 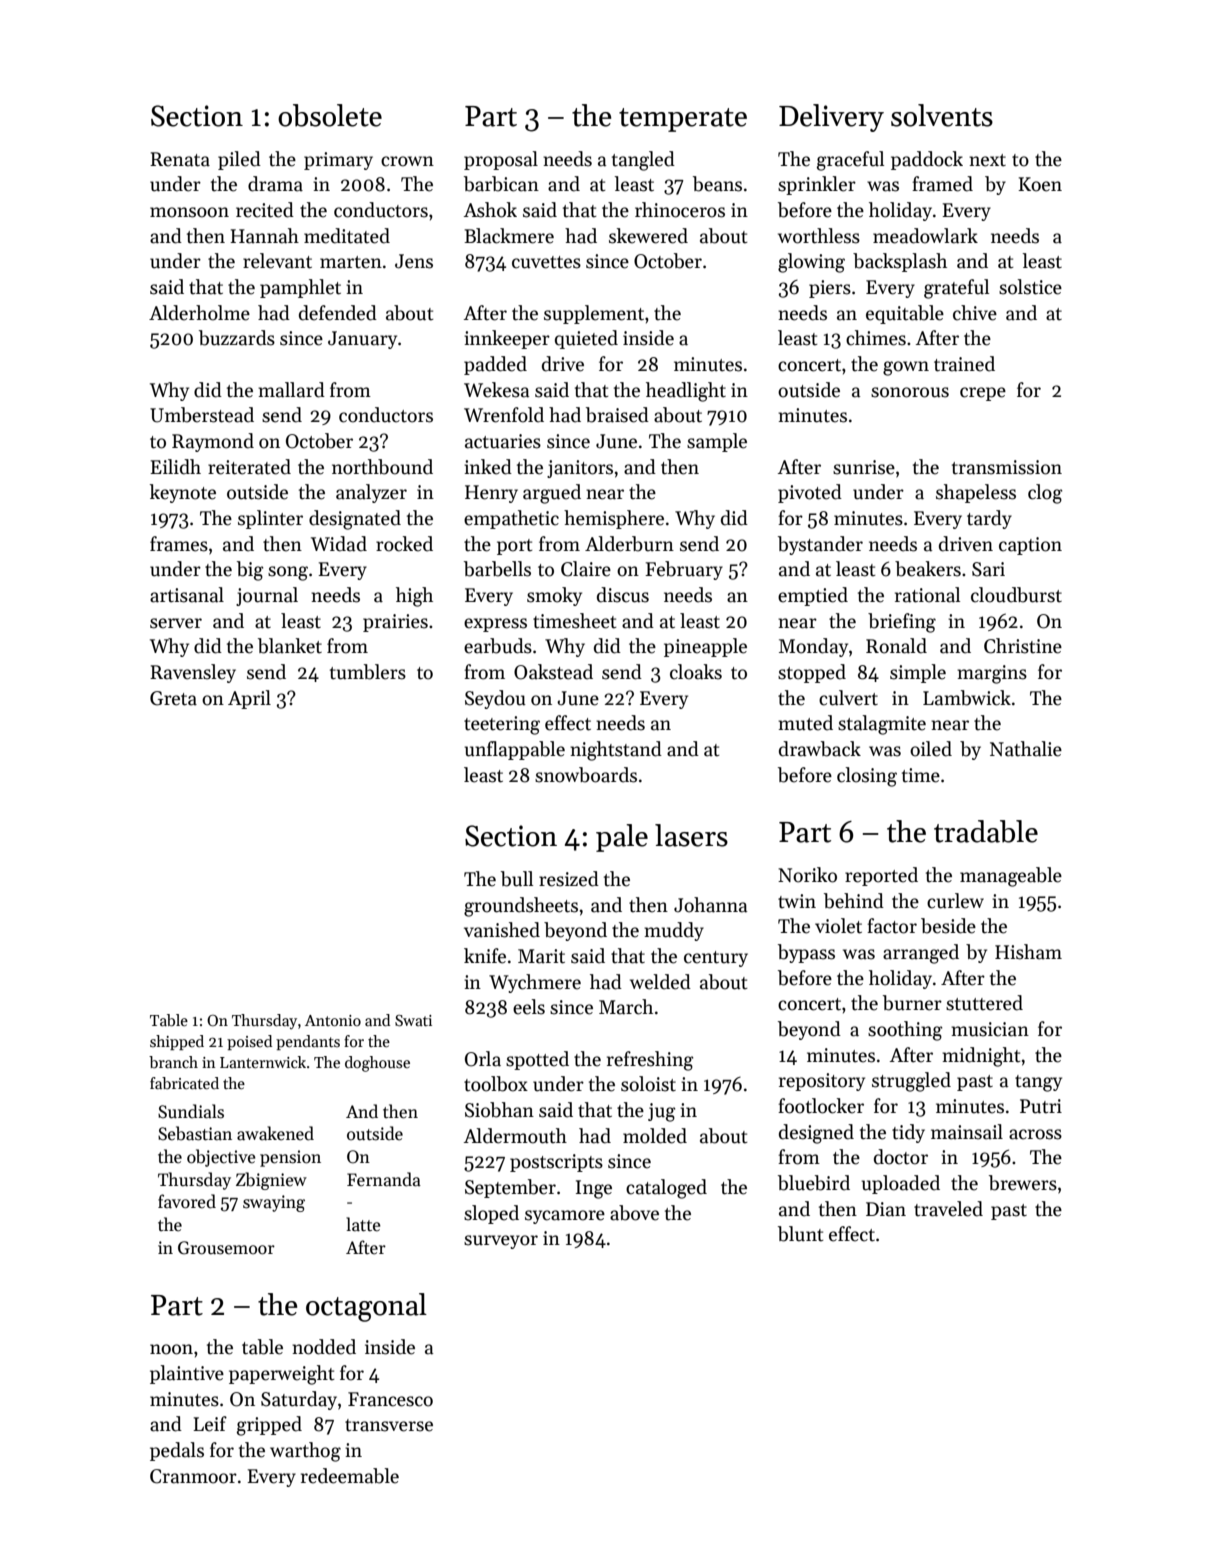 I want to click on traveled, so click(x=948, y=1209).
